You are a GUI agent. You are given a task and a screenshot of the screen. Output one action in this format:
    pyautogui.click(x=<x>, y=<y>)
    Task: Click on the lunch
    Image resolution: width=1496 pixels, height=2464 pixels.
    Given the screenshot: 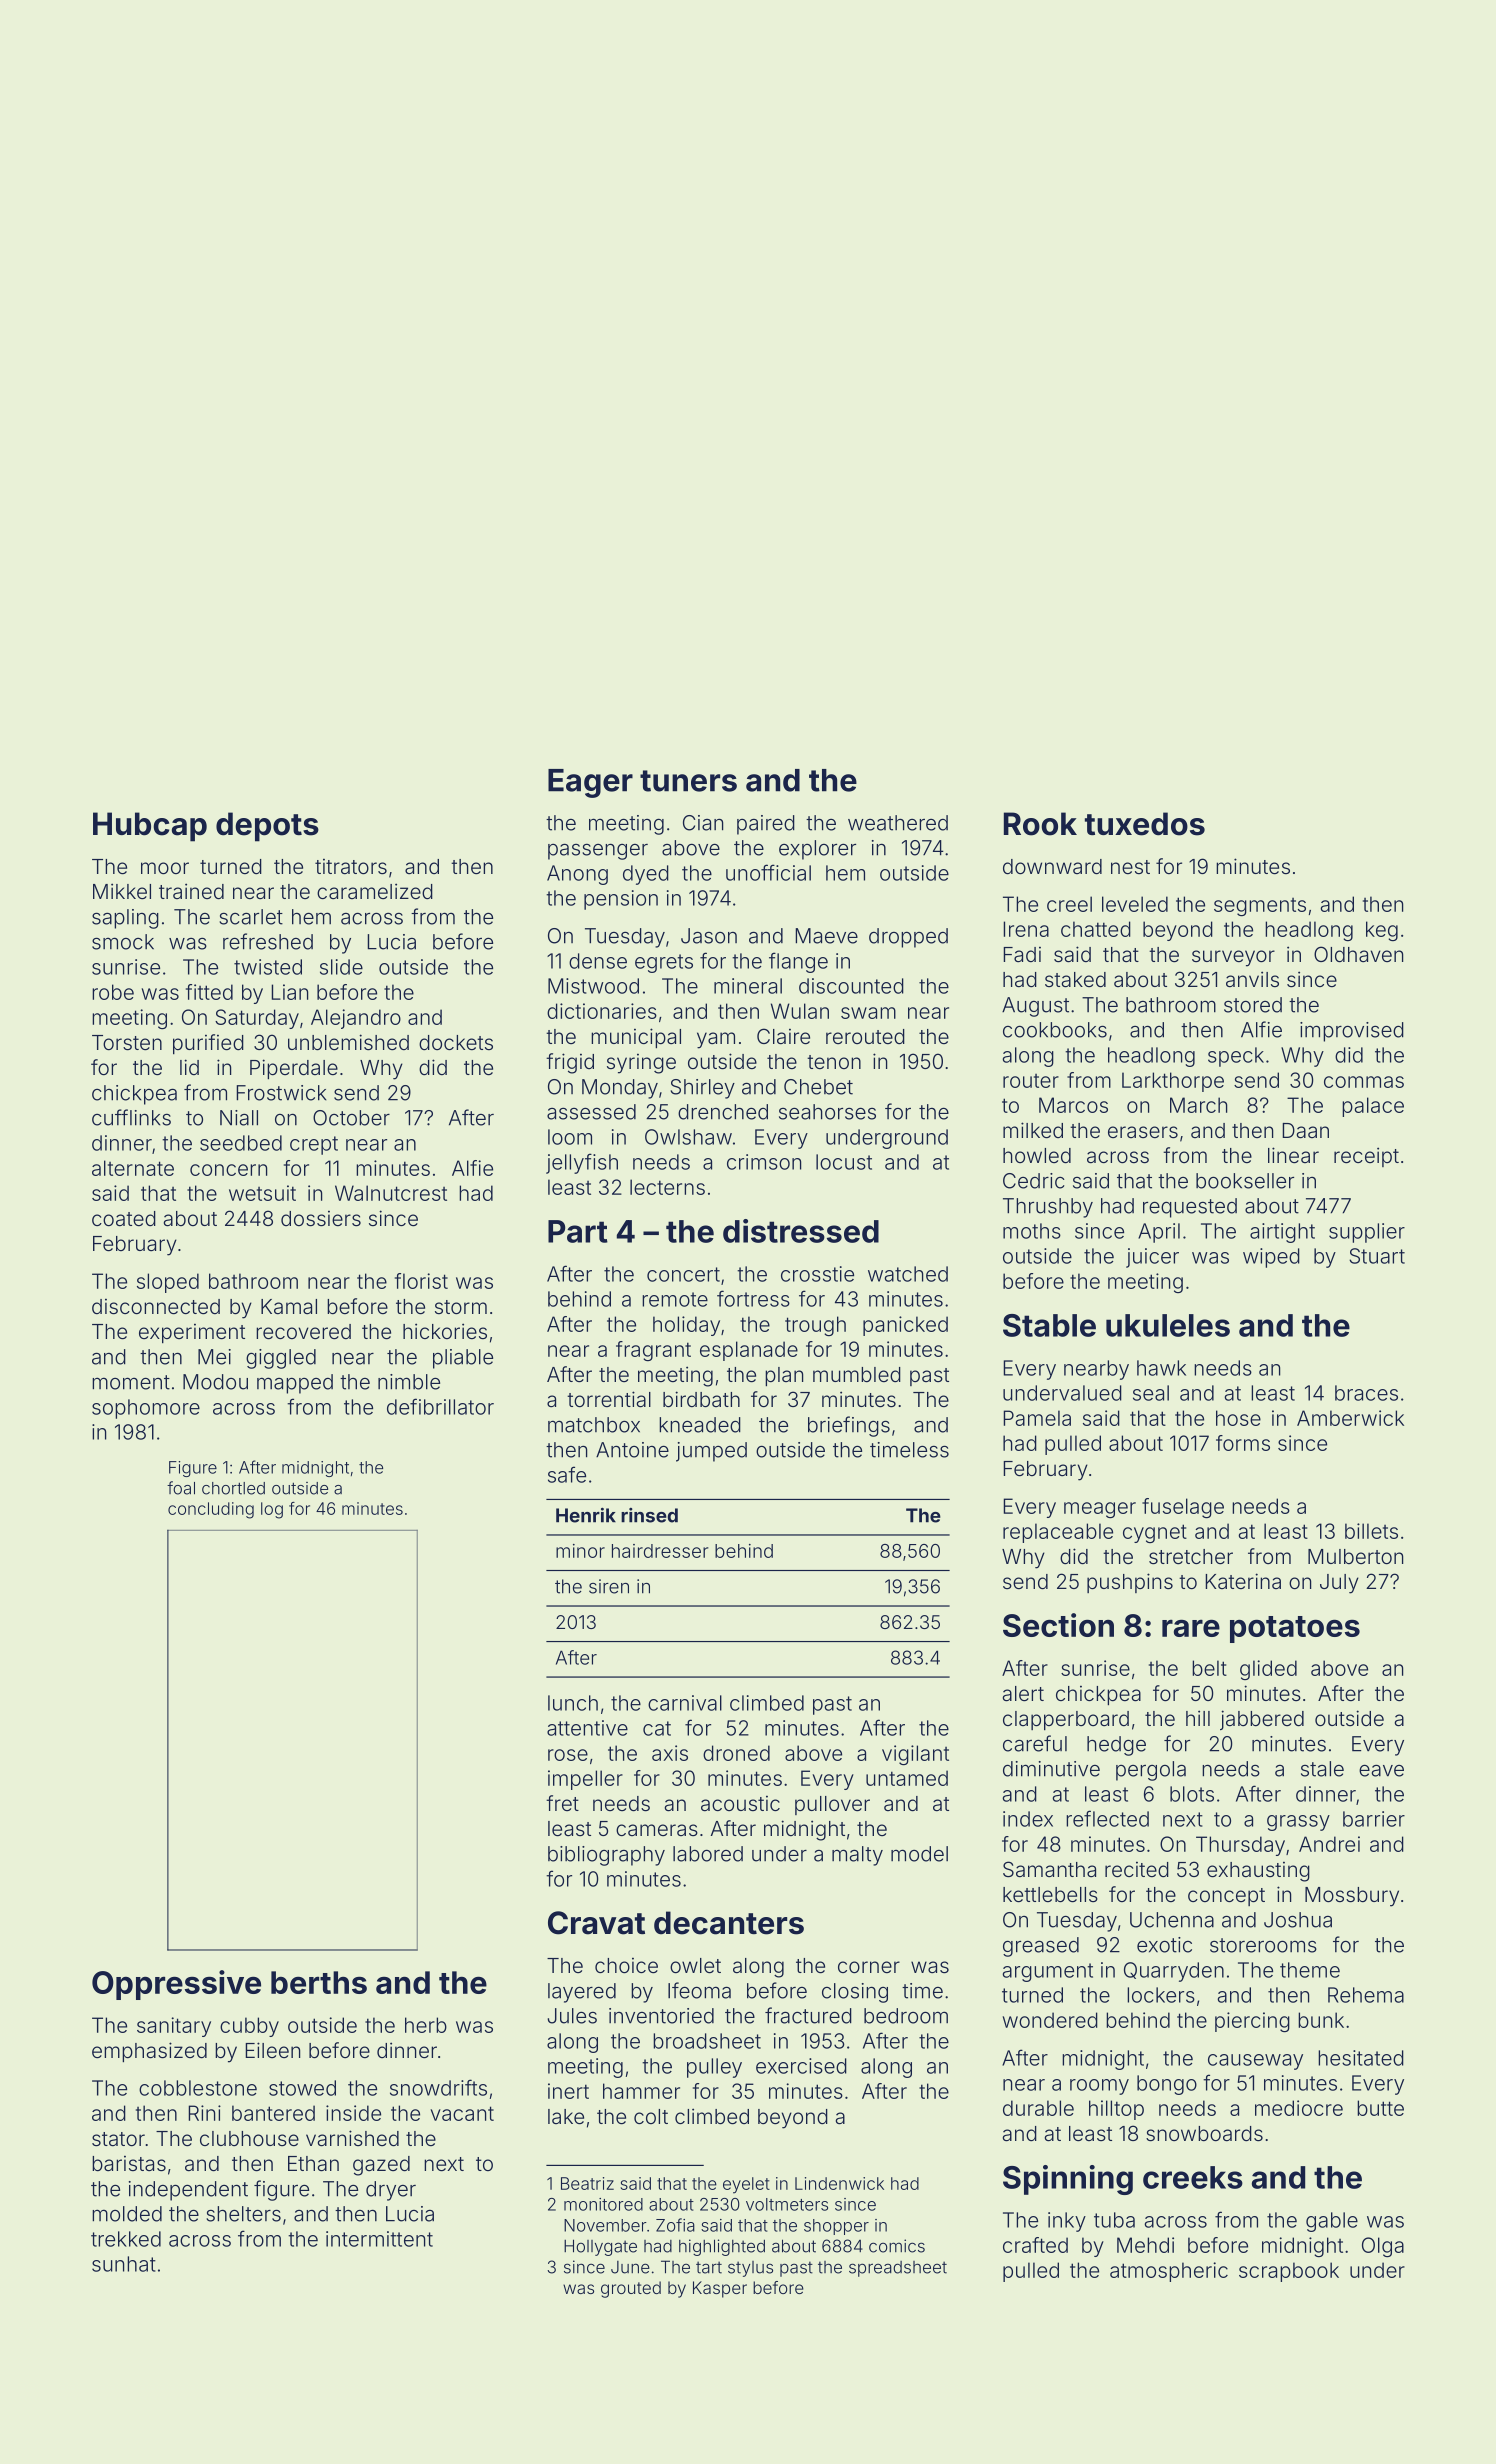 What is the action you would take?
    pyautogui.click(x=573, y=1703)
